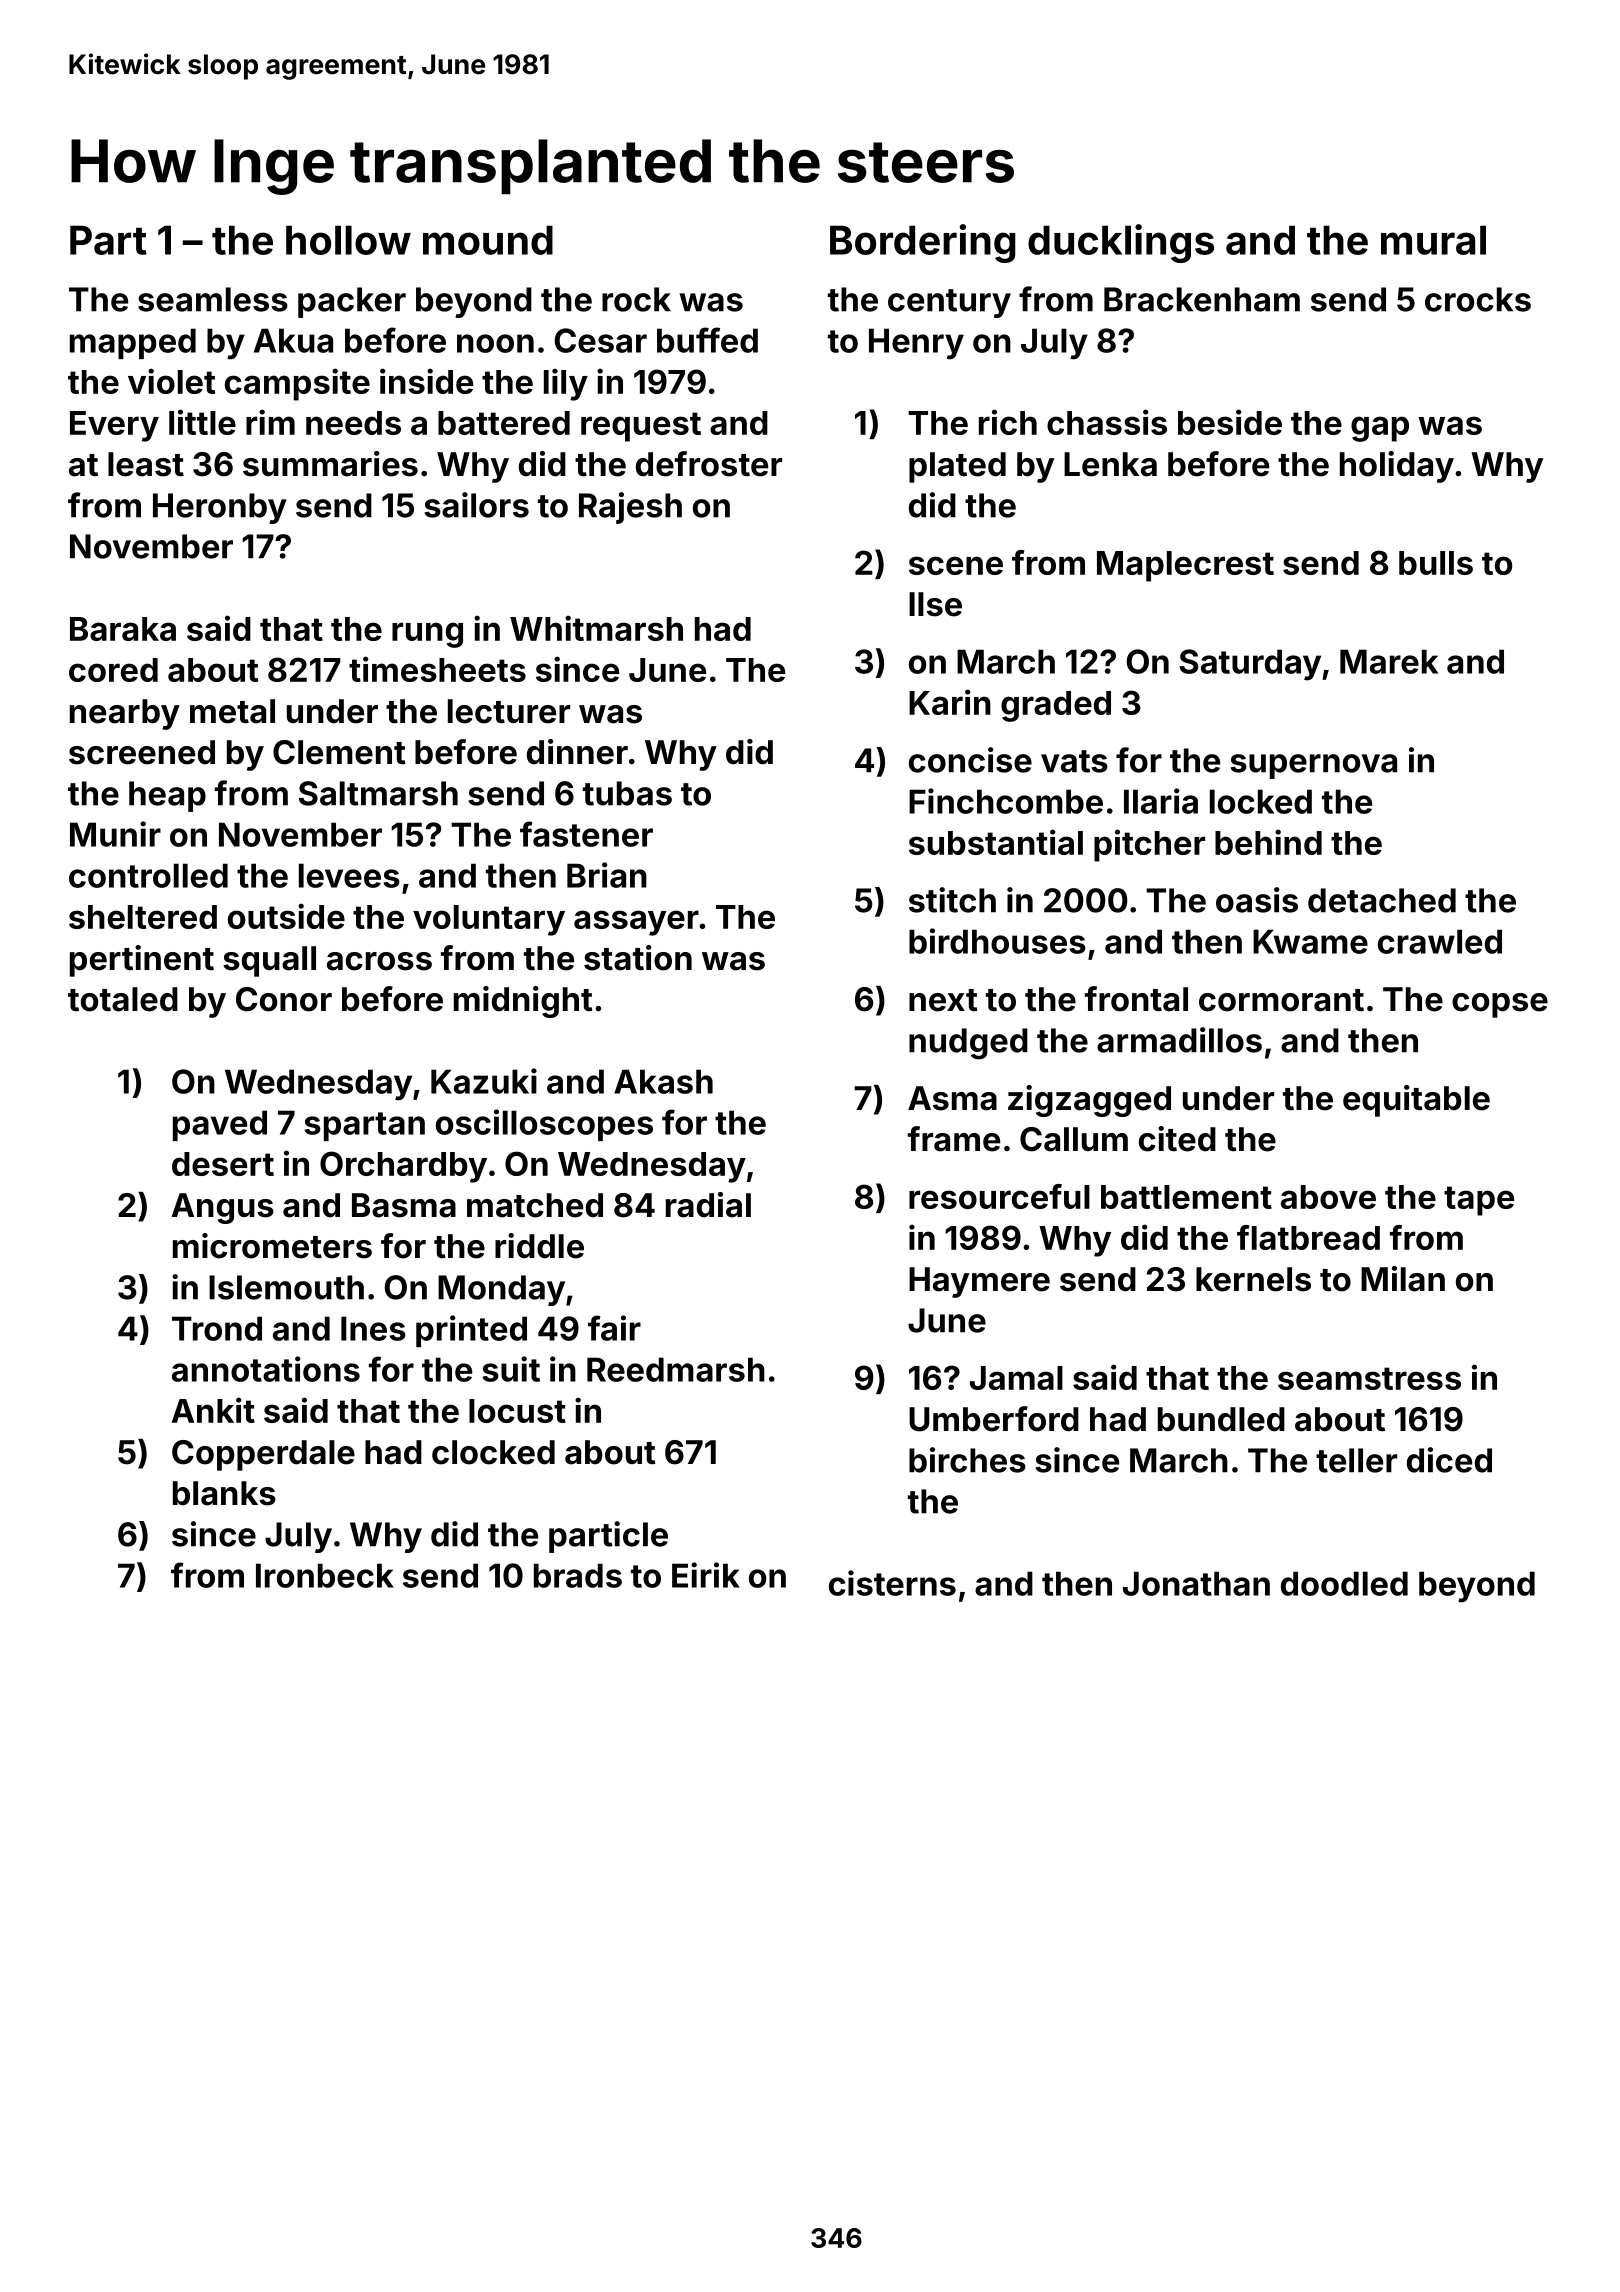  What do you see at coordinates (133, 343) in the screenshot?
I see `mapped` at bounding box center [133, 343].
